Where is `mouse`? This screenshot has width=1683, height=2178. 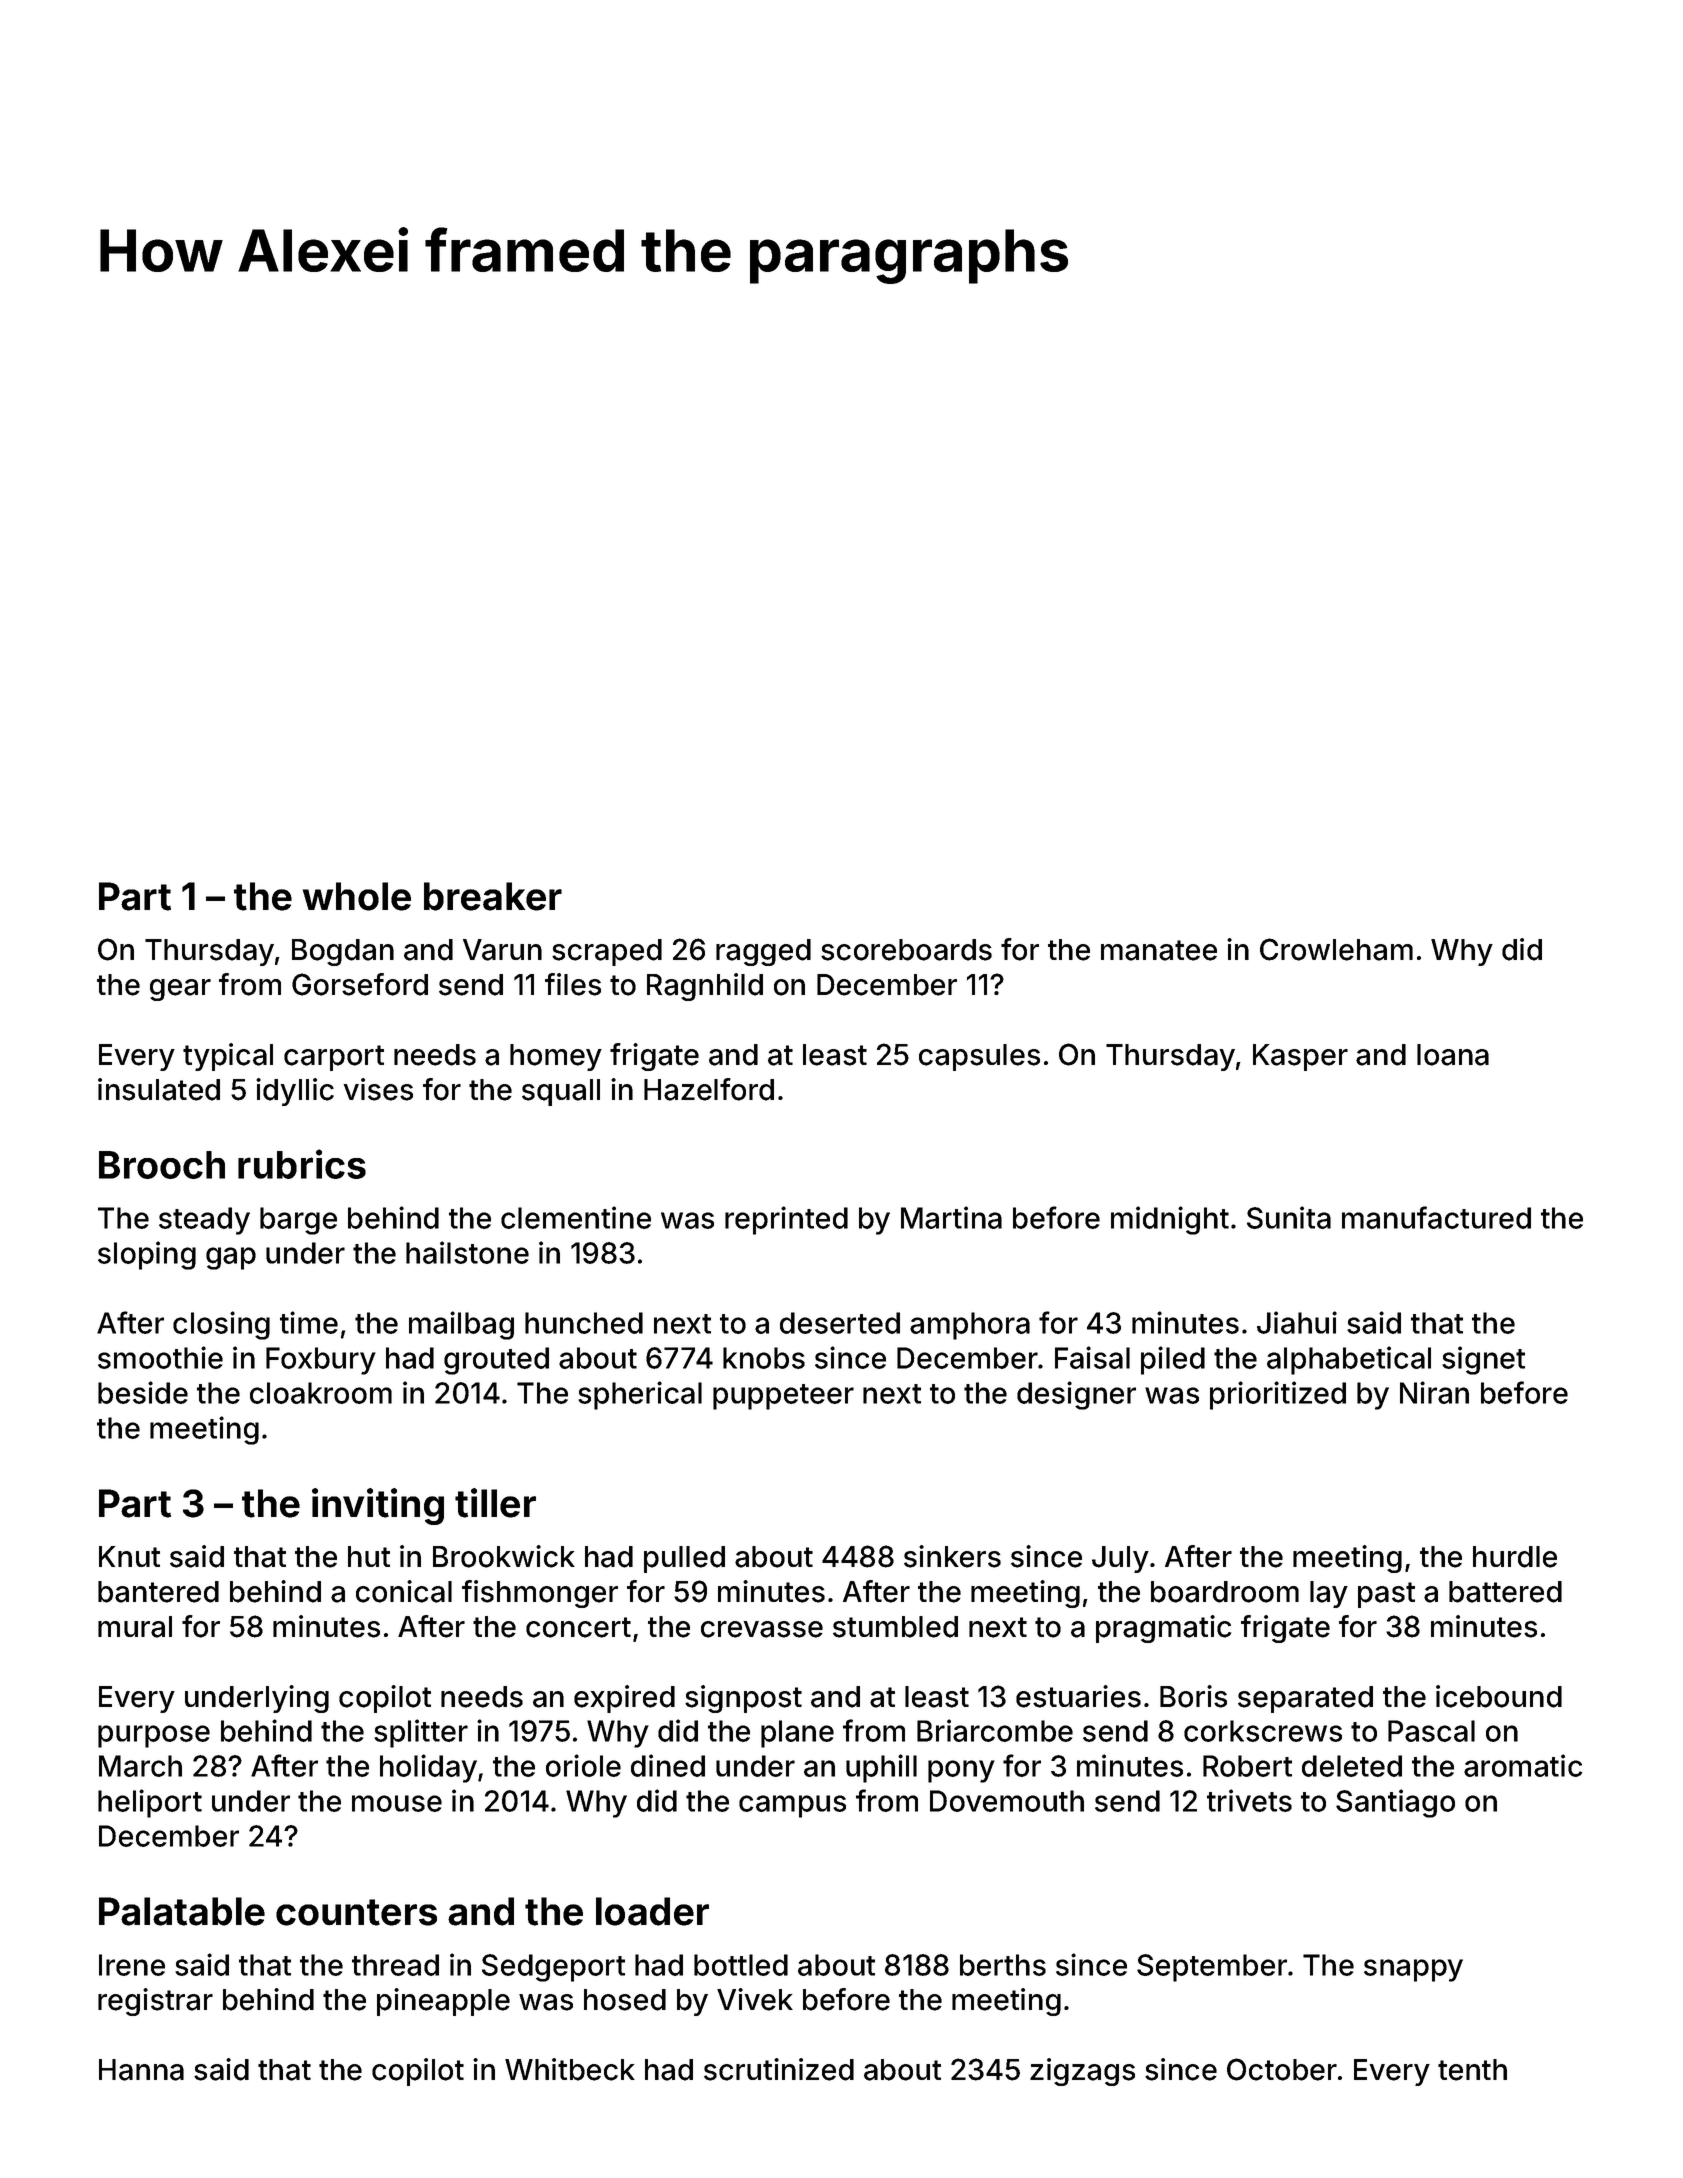 mouse is located at coordinates (397, 1803).
